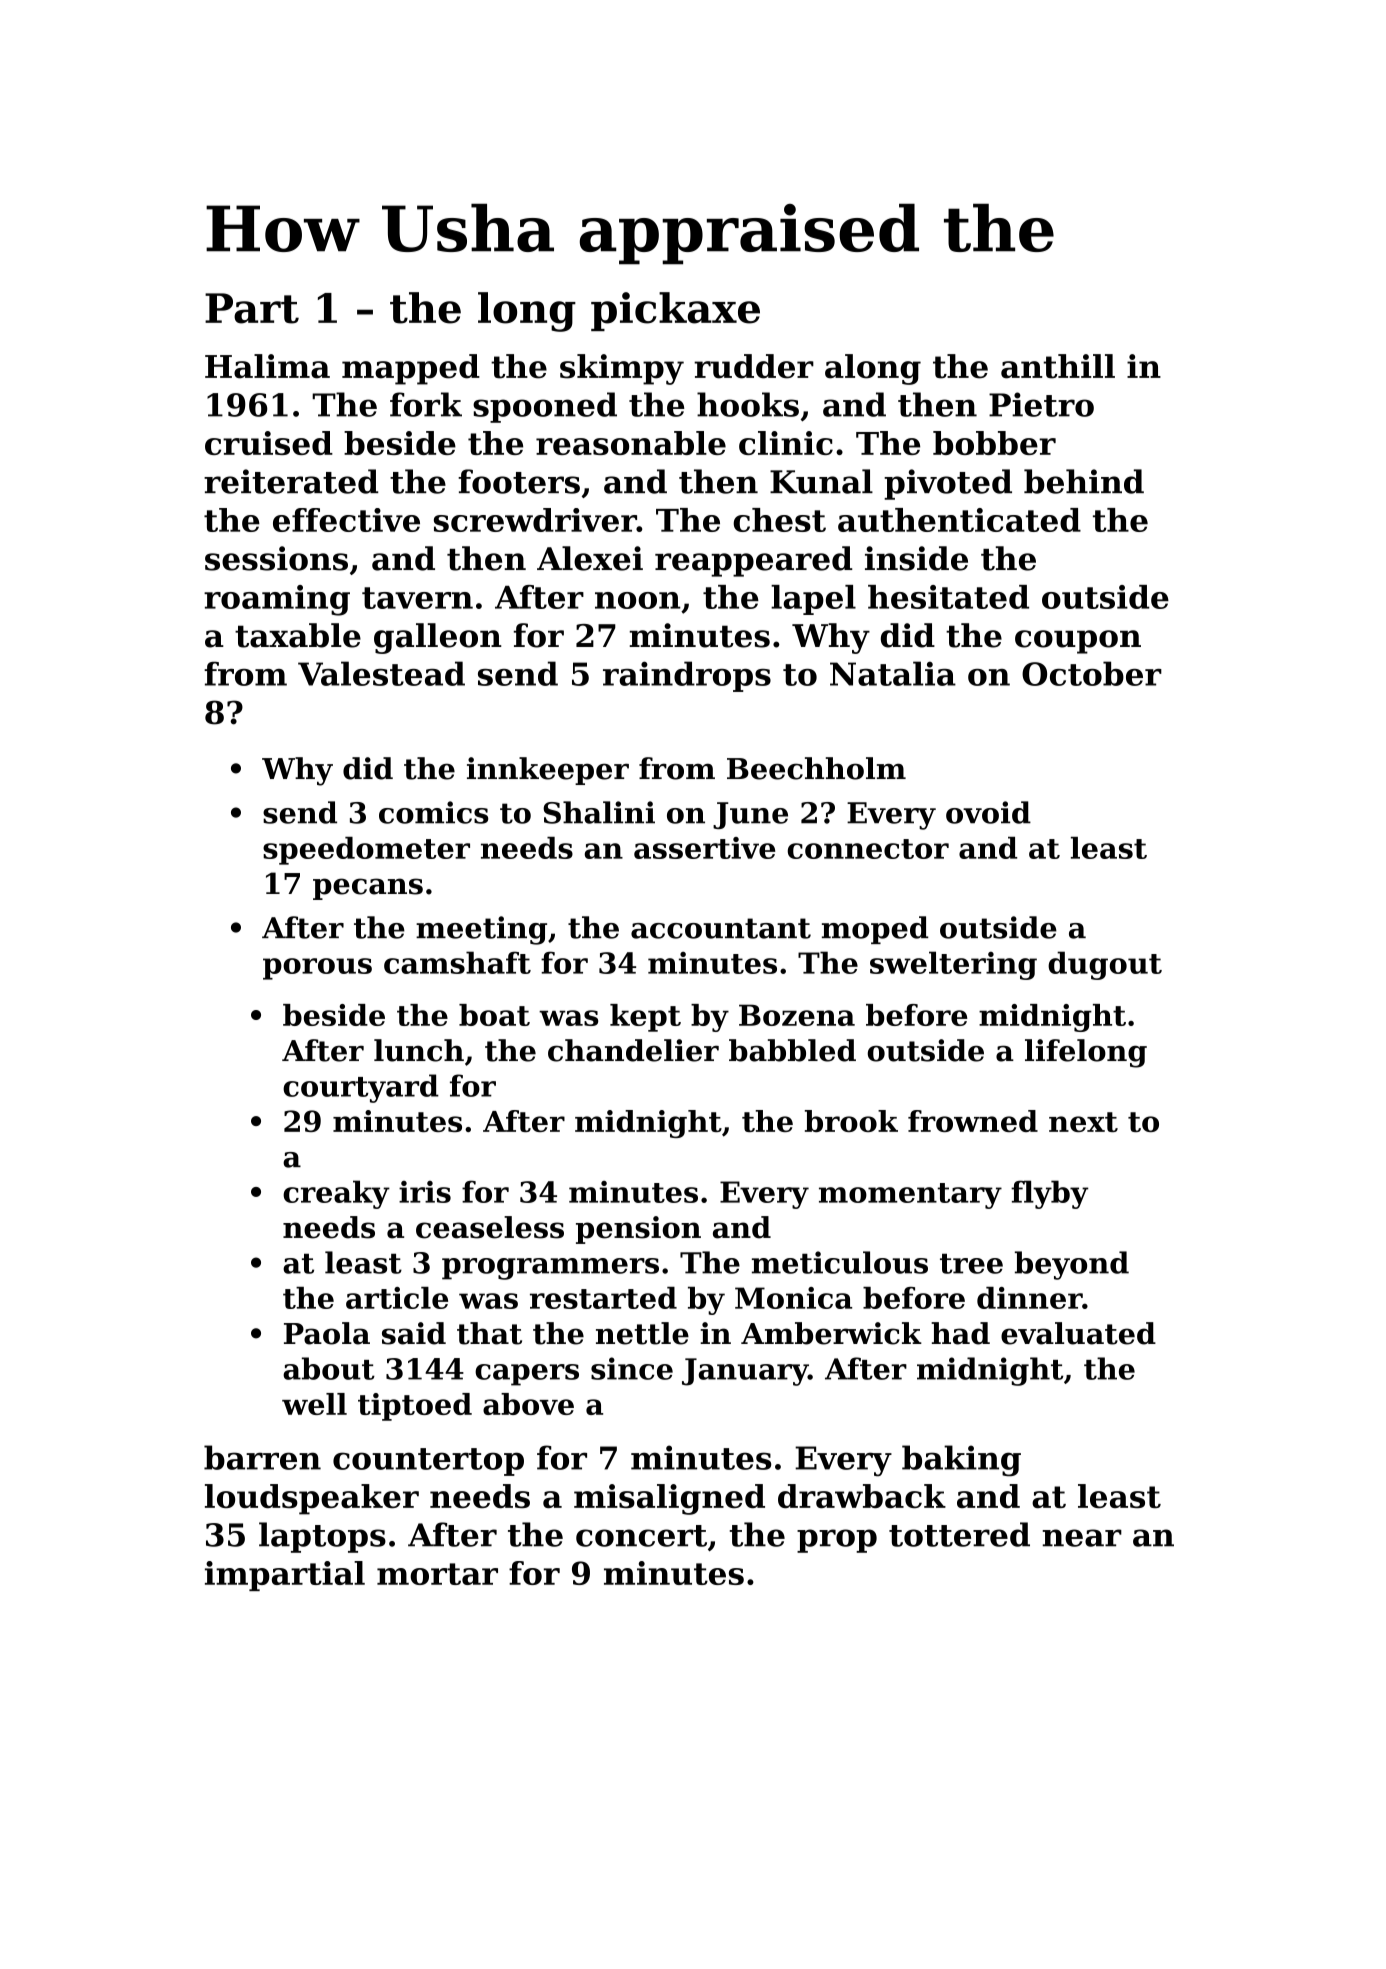  What do you see at coordinates (437, 1574) in the document?
I see `mortar` at bounding box center [437, 1574].
